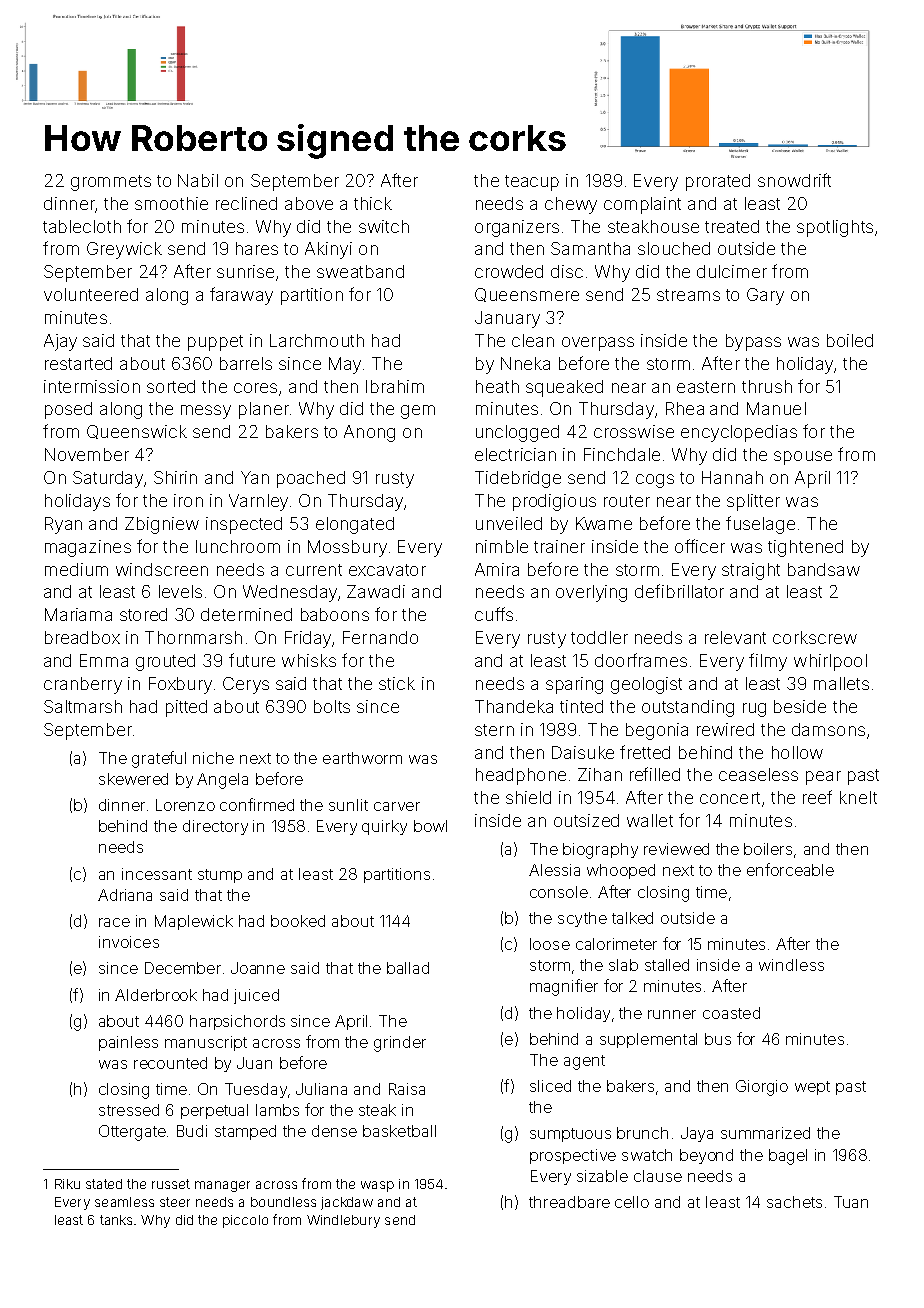 Image resolution: width=924 pixels, height=1308 pixels. What do you see at coordinates (858, 797) in the screenshot?
I see `knelt` at bounding box center [858, 797].
